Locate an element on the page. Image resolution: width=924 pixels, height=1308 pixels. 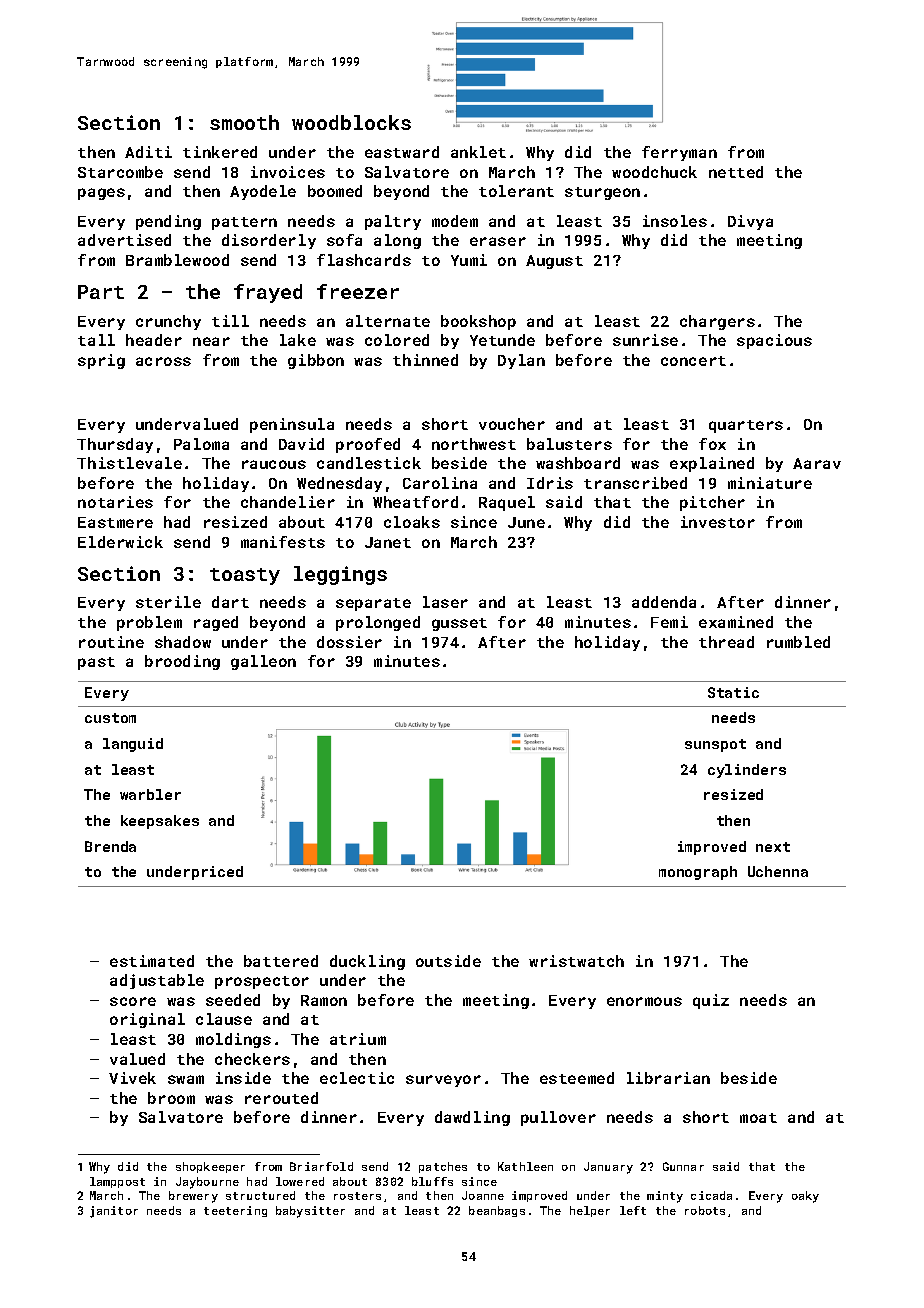
Brenda is located at coordinates (110, 846).
